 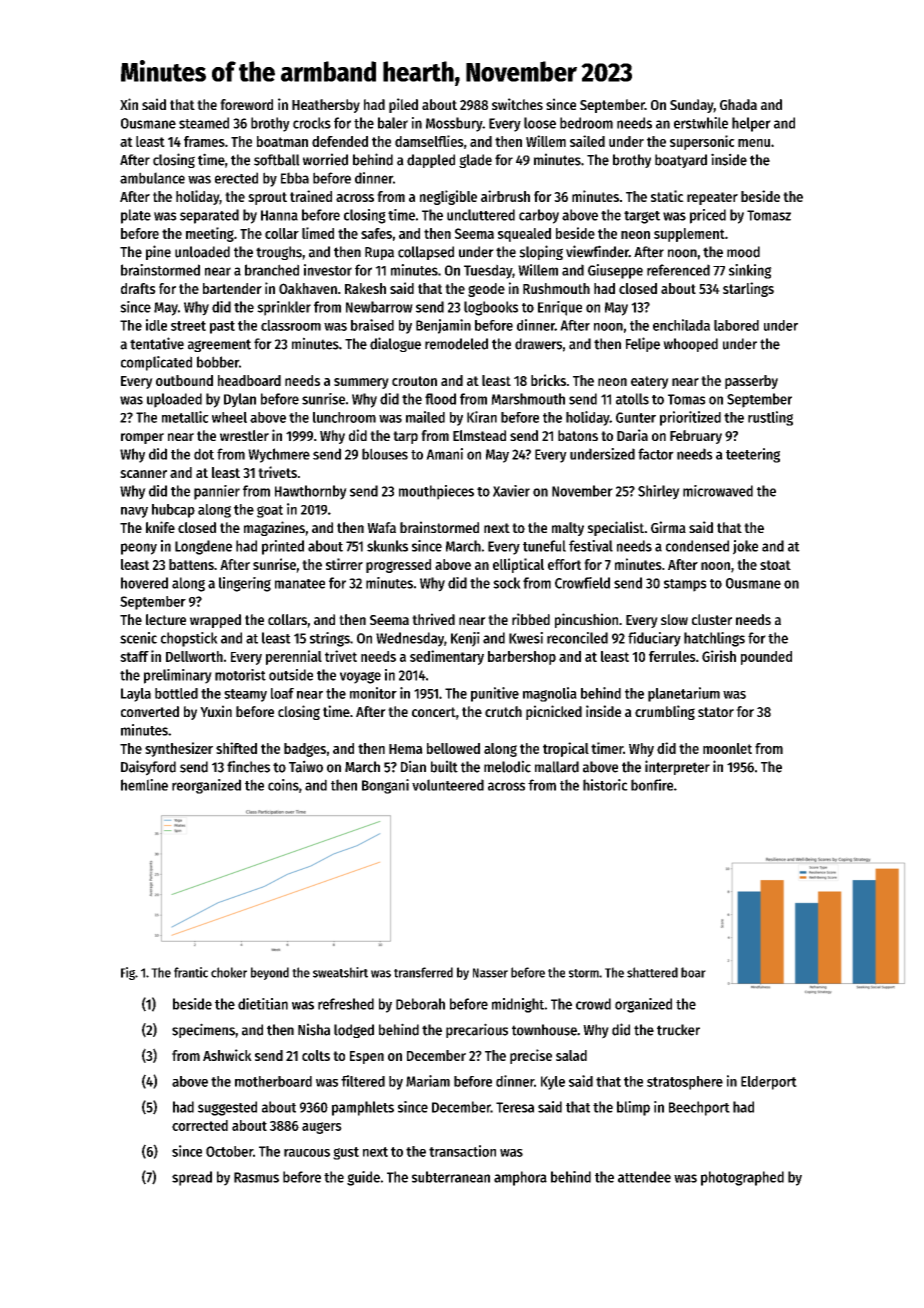 I want to click on moonlet, so click(x=727, y=748).
